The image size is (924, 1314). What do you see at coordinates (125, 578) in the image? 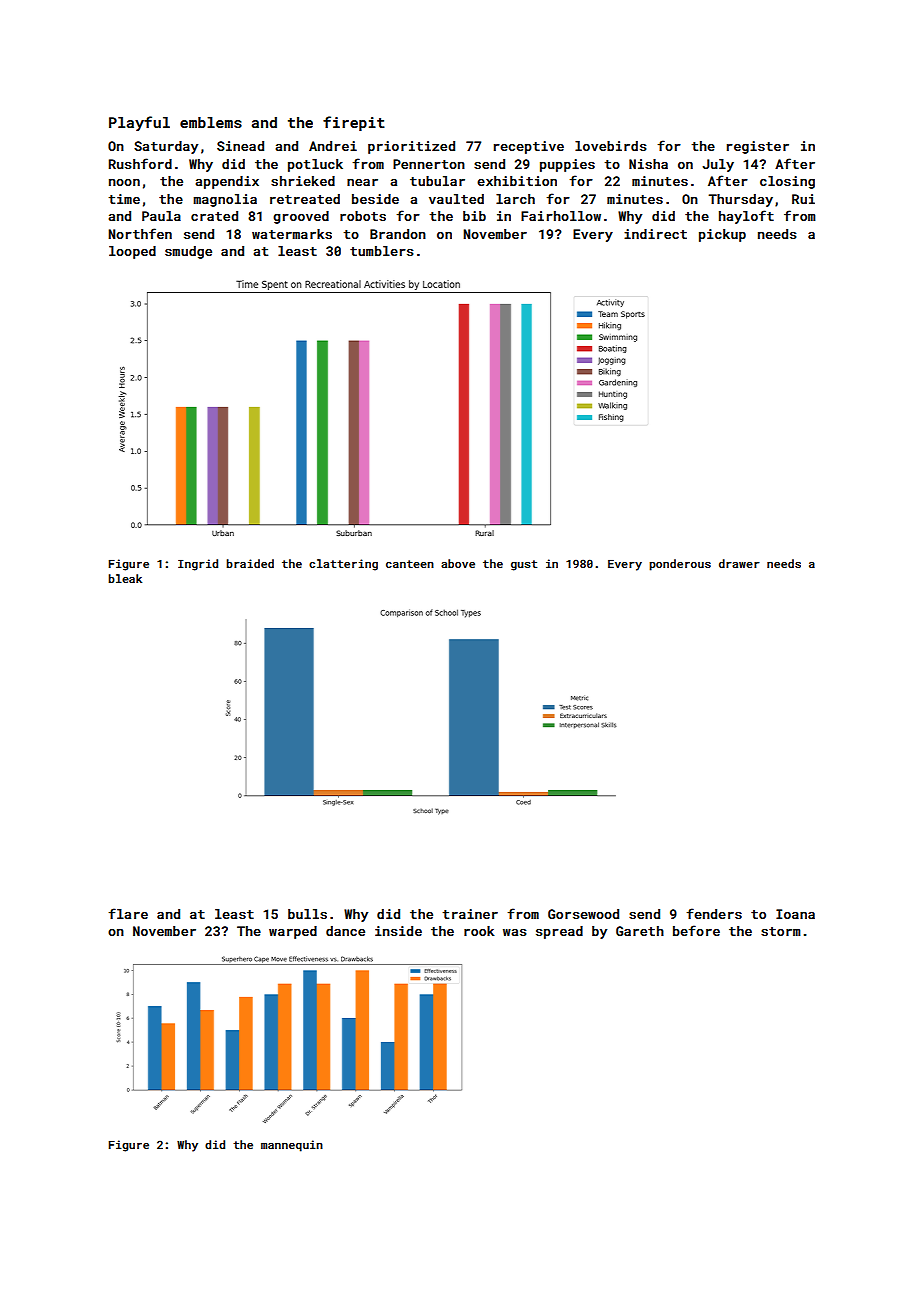
I see `bleak` at bounding box center [125, 578].
